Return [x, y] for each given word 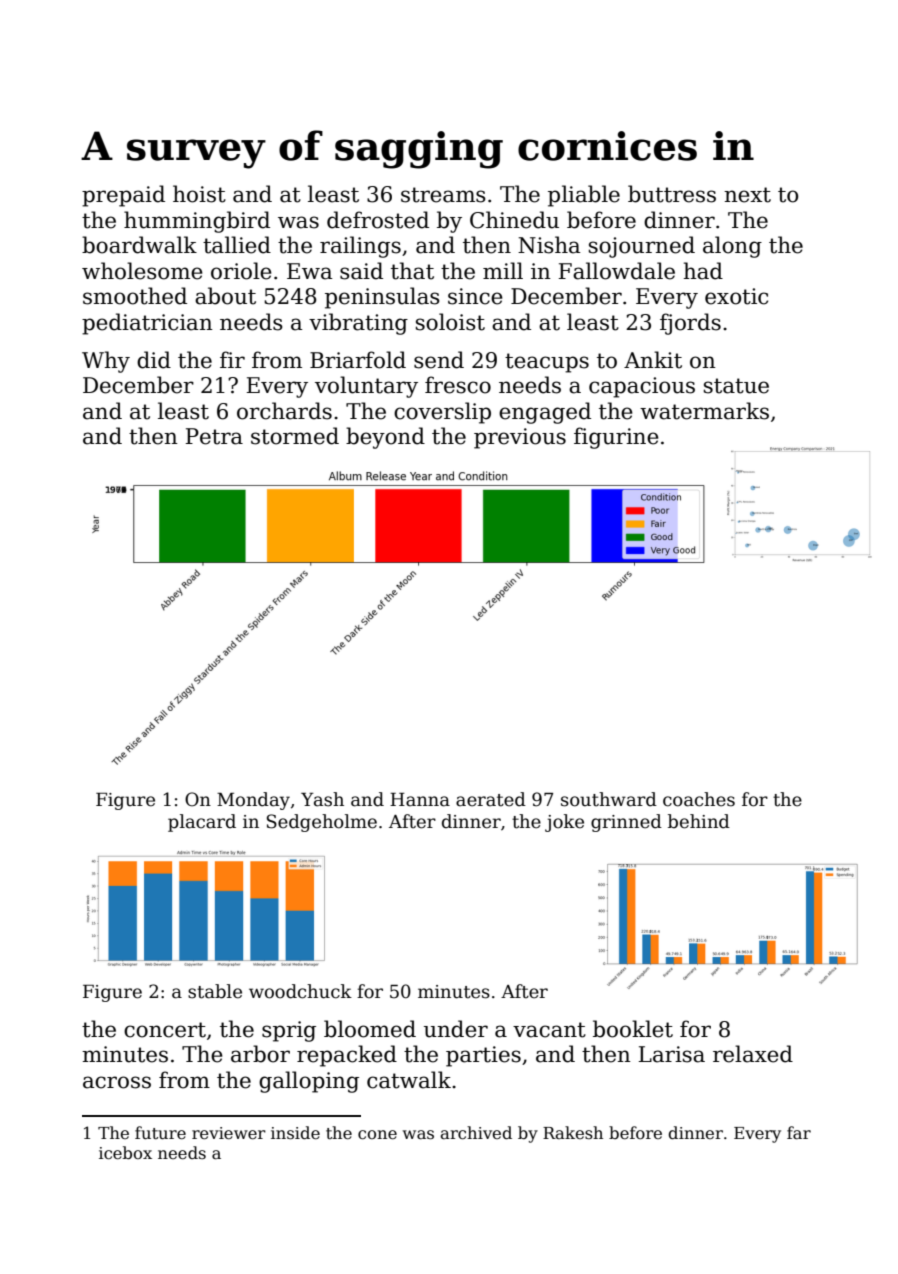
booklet [633, 1029]
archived [476, 1133]
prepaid [123, 196]
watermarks [704, 411]
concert [165, 1030]
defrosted [378, 220]
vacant [549, 1030]
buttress [672, 194]
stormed [295, 436]
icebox [125, 1153]
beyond [385, 438]
